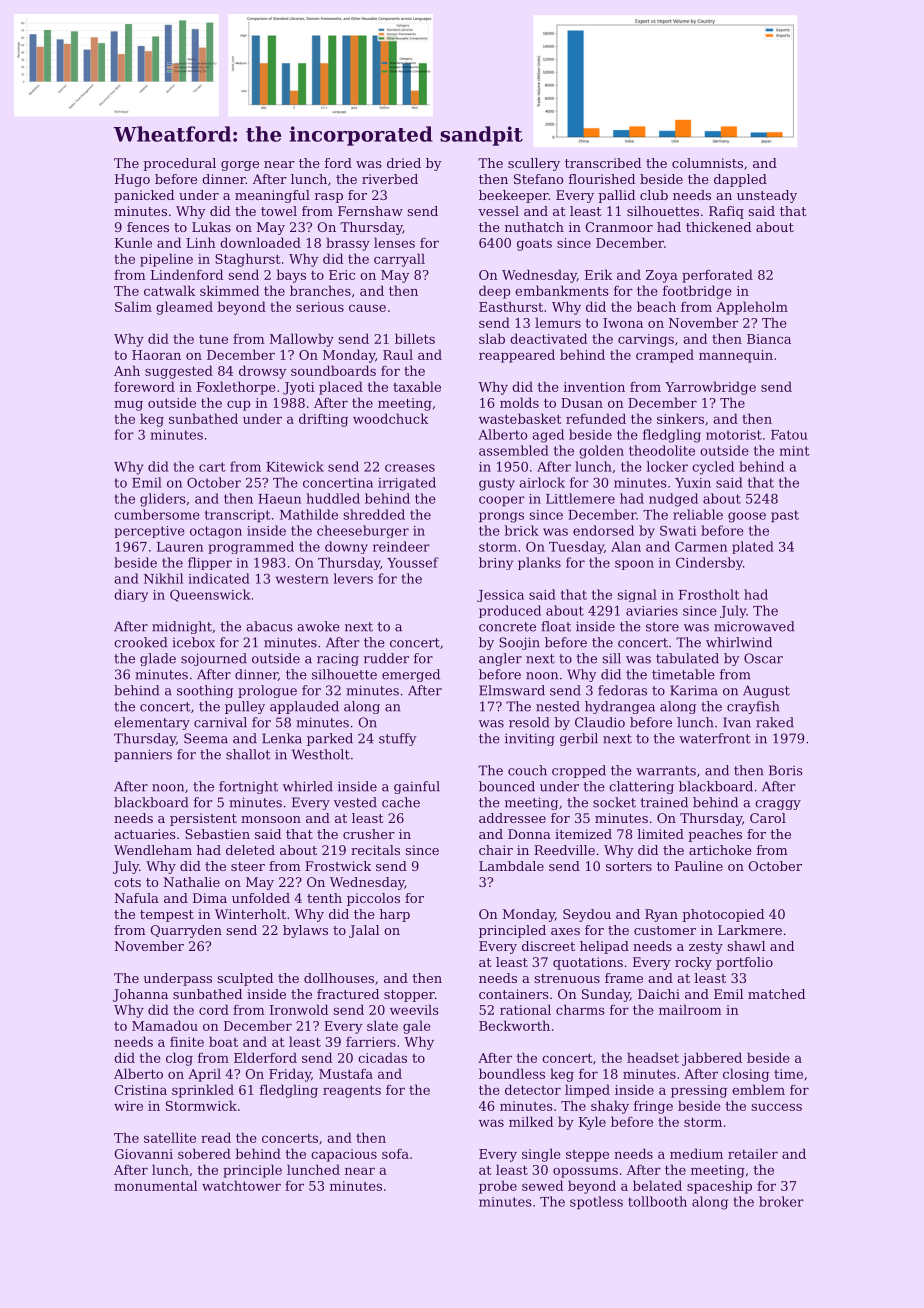 Image resolution: width=924 pixels, height=1308 pixels. Describe the element at coordinates (330, 739) in the screenshot. I see `parked` at that location.
